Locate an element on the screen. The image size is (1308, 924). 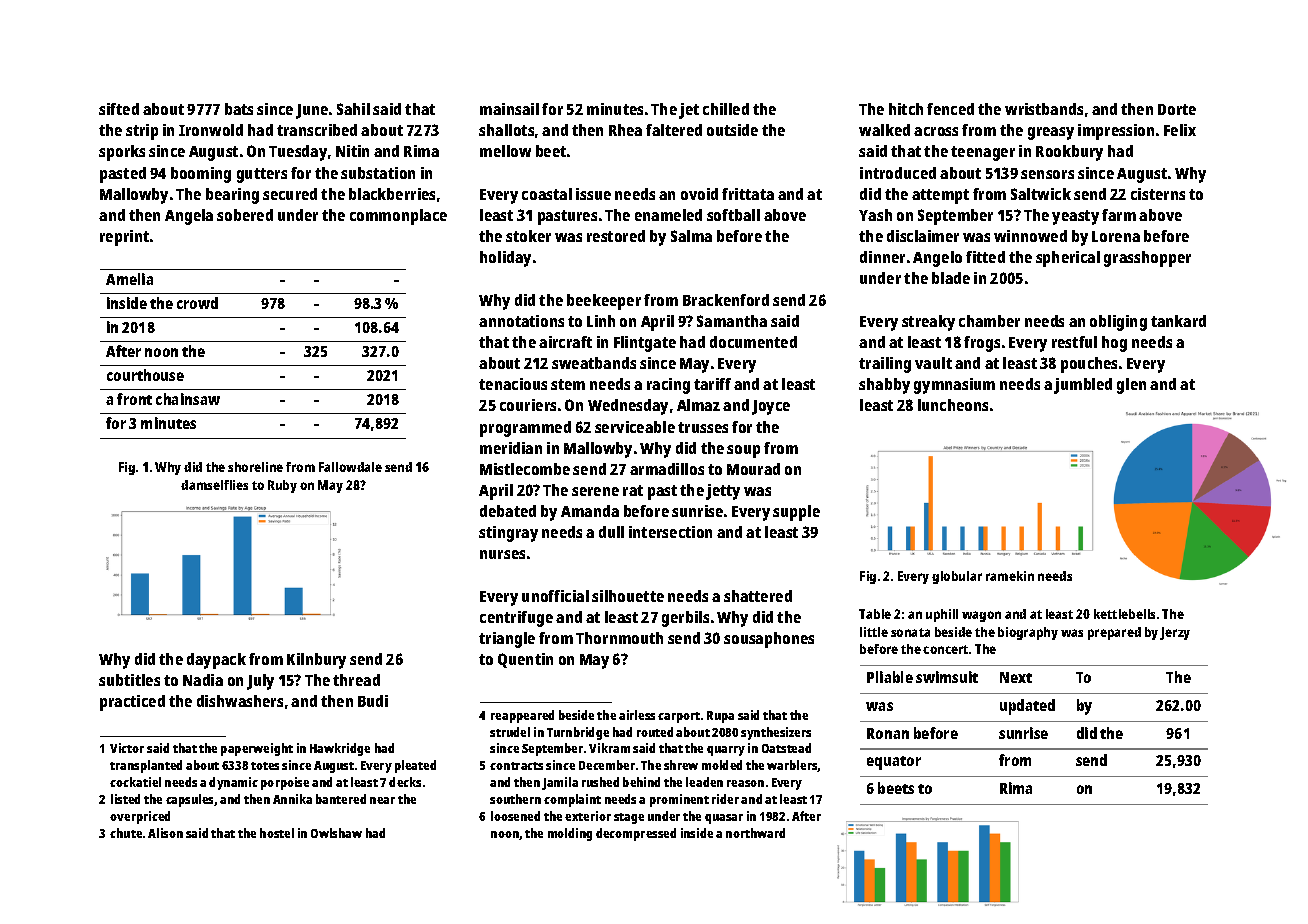
northward is located at coordinates (755, 833).
